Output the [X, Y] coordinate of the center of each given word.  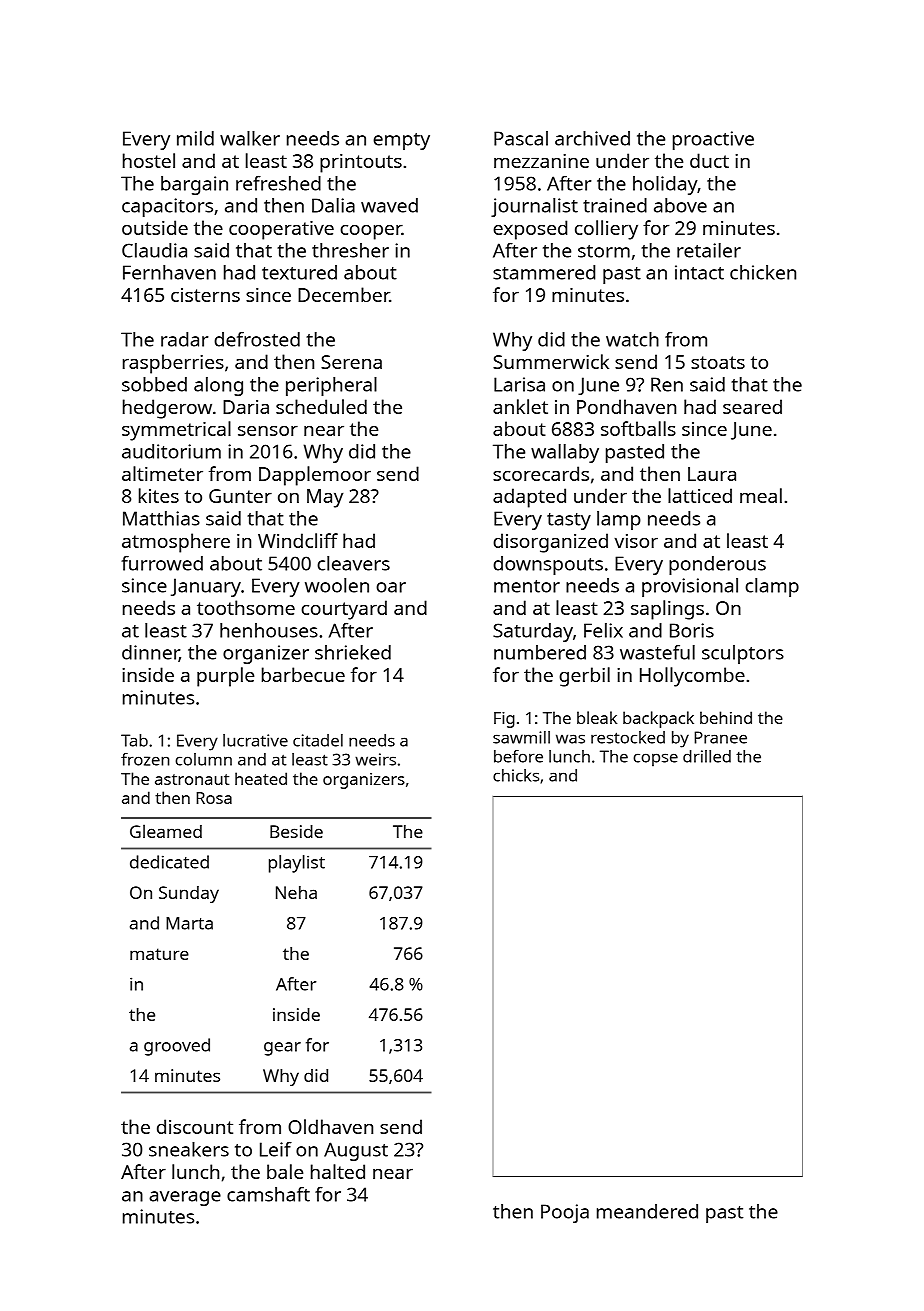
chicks [516, 775]
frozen [145, 759]
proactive [713, 140]
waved [389, 205]
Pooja [565, 1213]
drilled [707, 756]
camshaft [268, 1194]
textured [299, 272]
